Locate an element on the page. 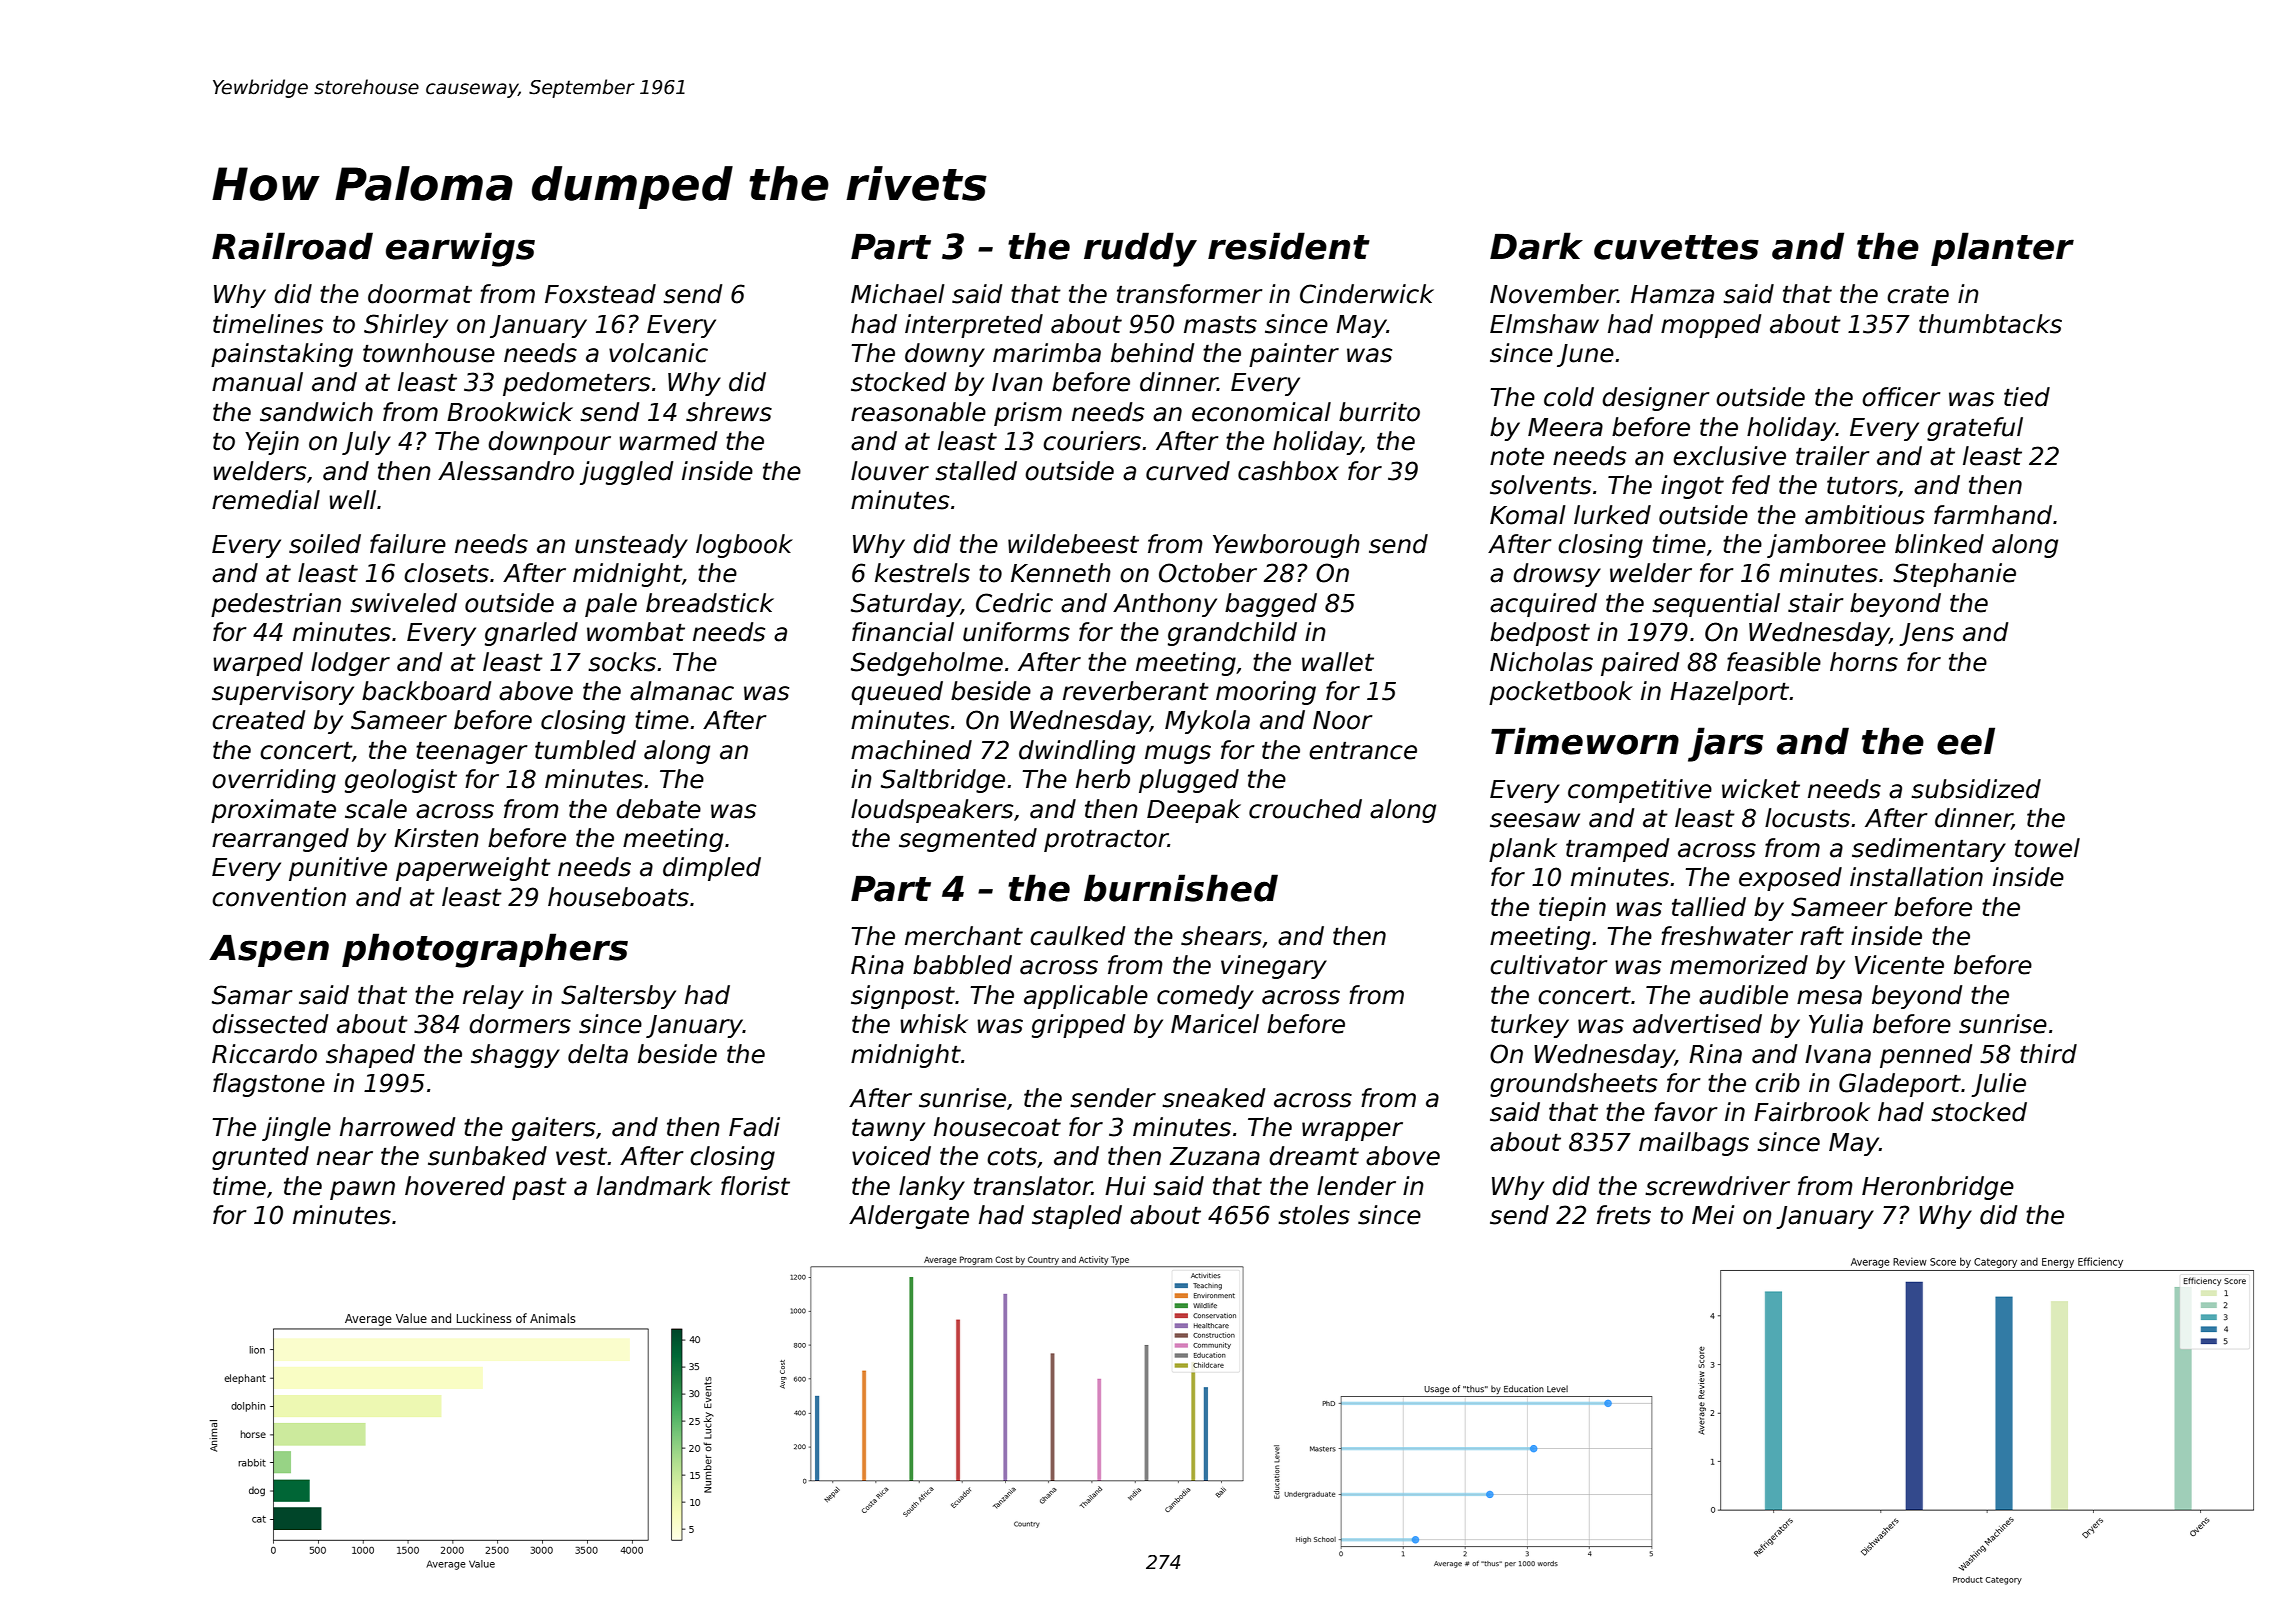  ingot is located at coordinates (1692, 487).
